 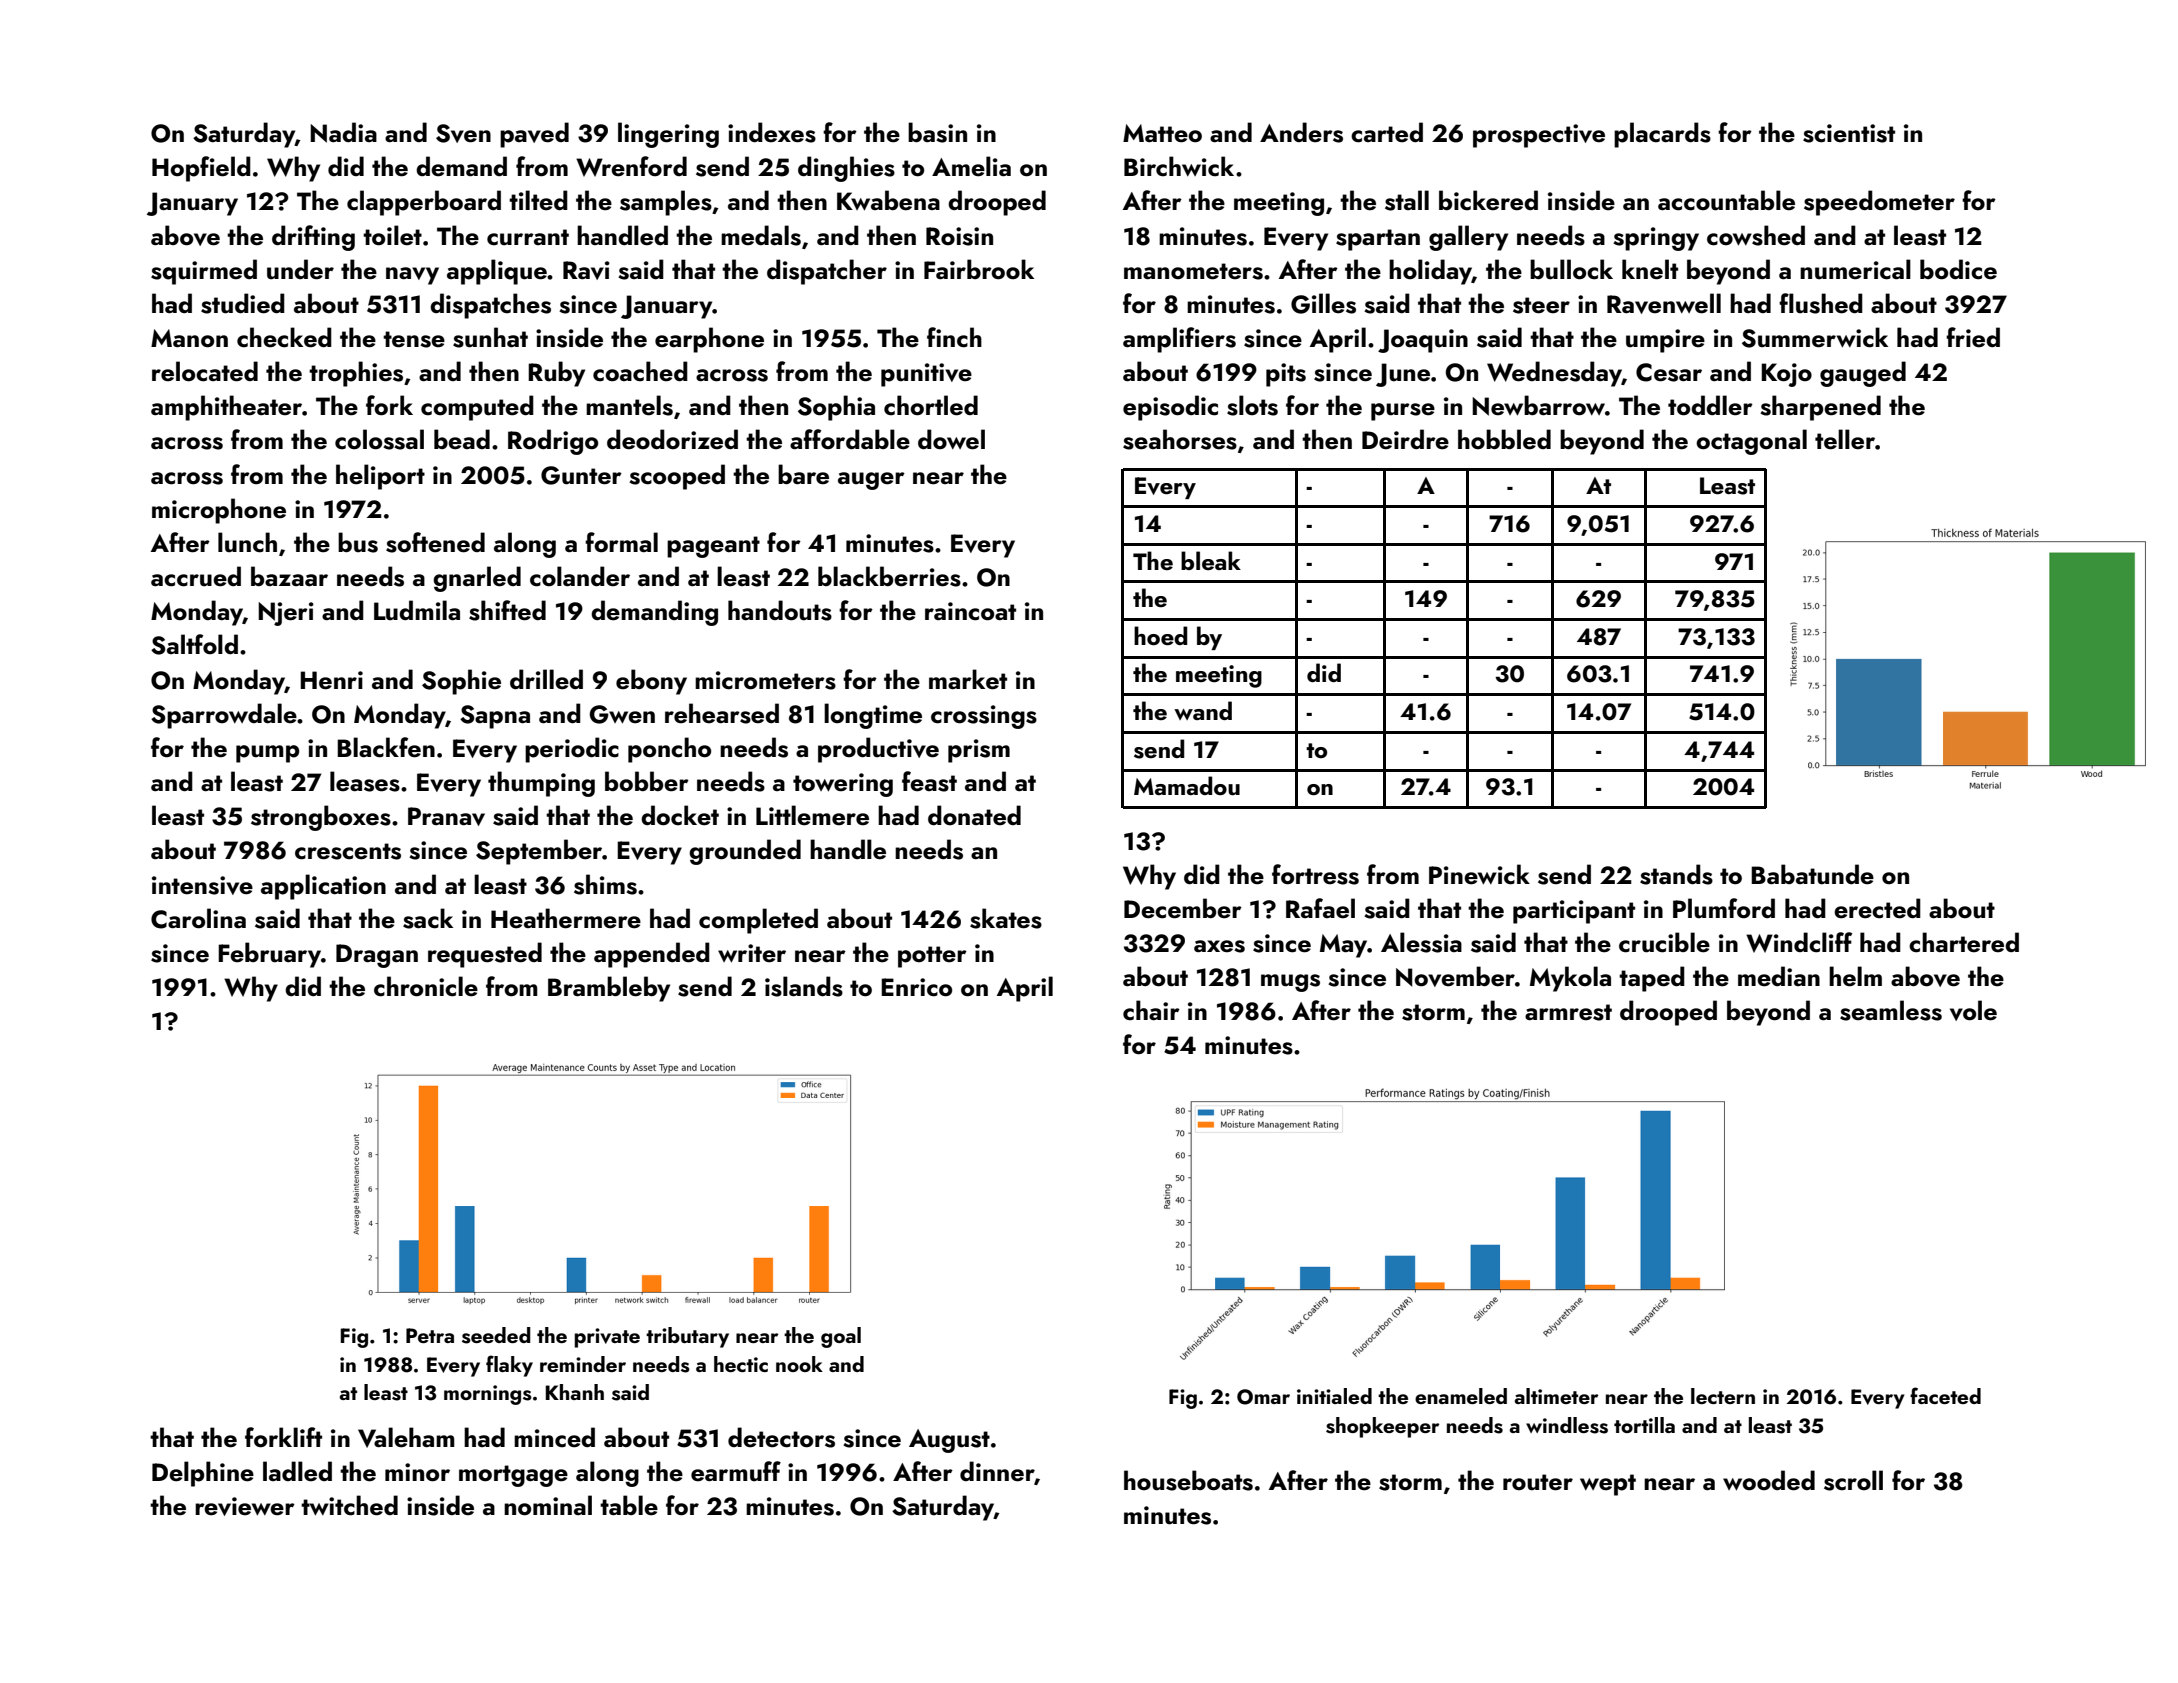 What do you see at coordinates (1162, 133) in the image?
I see `Matteo` at bounding box center [1162, 133].
